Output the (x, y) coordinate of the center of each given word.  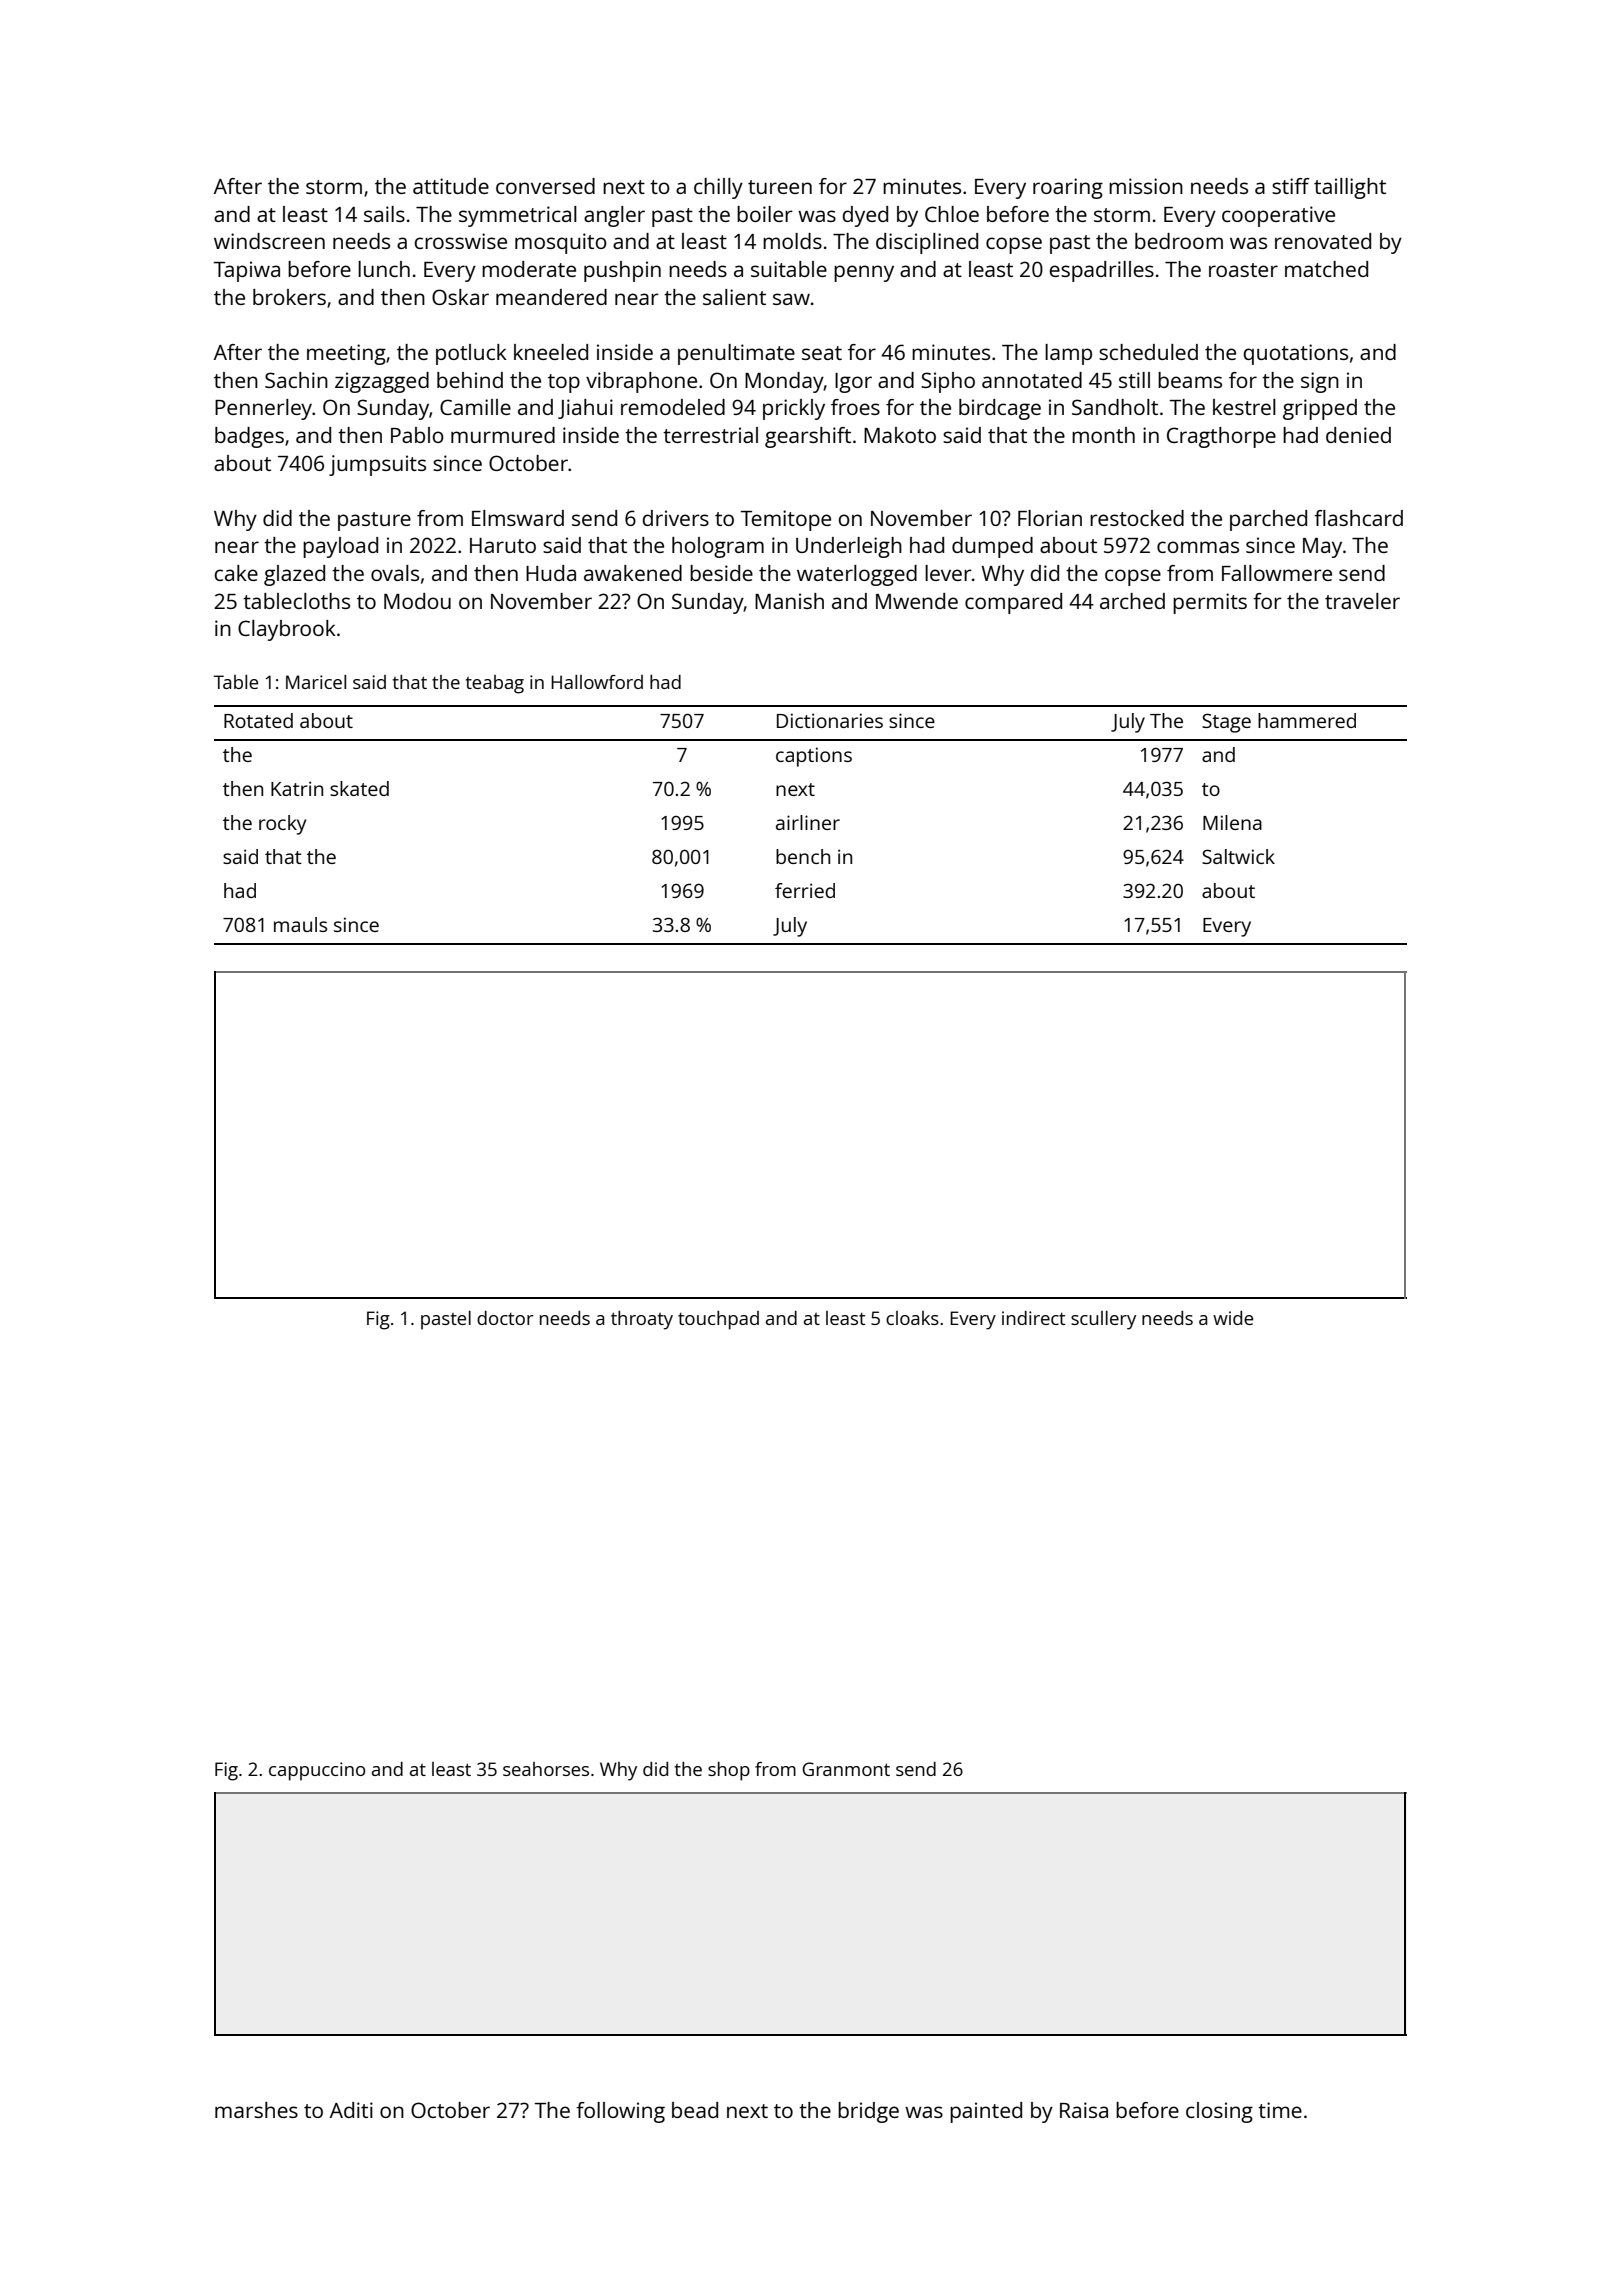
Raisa (1084, 2110)
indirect (1034, 1318)
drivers (676, 518)
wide (1233, 1318)
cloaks (912, 1318)
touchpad (718, 1320)
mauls (300, 924)
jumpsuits (377, 465)
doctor (505, 1318)
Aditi (351, 2110)
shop (729, 1771)
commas (1198, 547)
